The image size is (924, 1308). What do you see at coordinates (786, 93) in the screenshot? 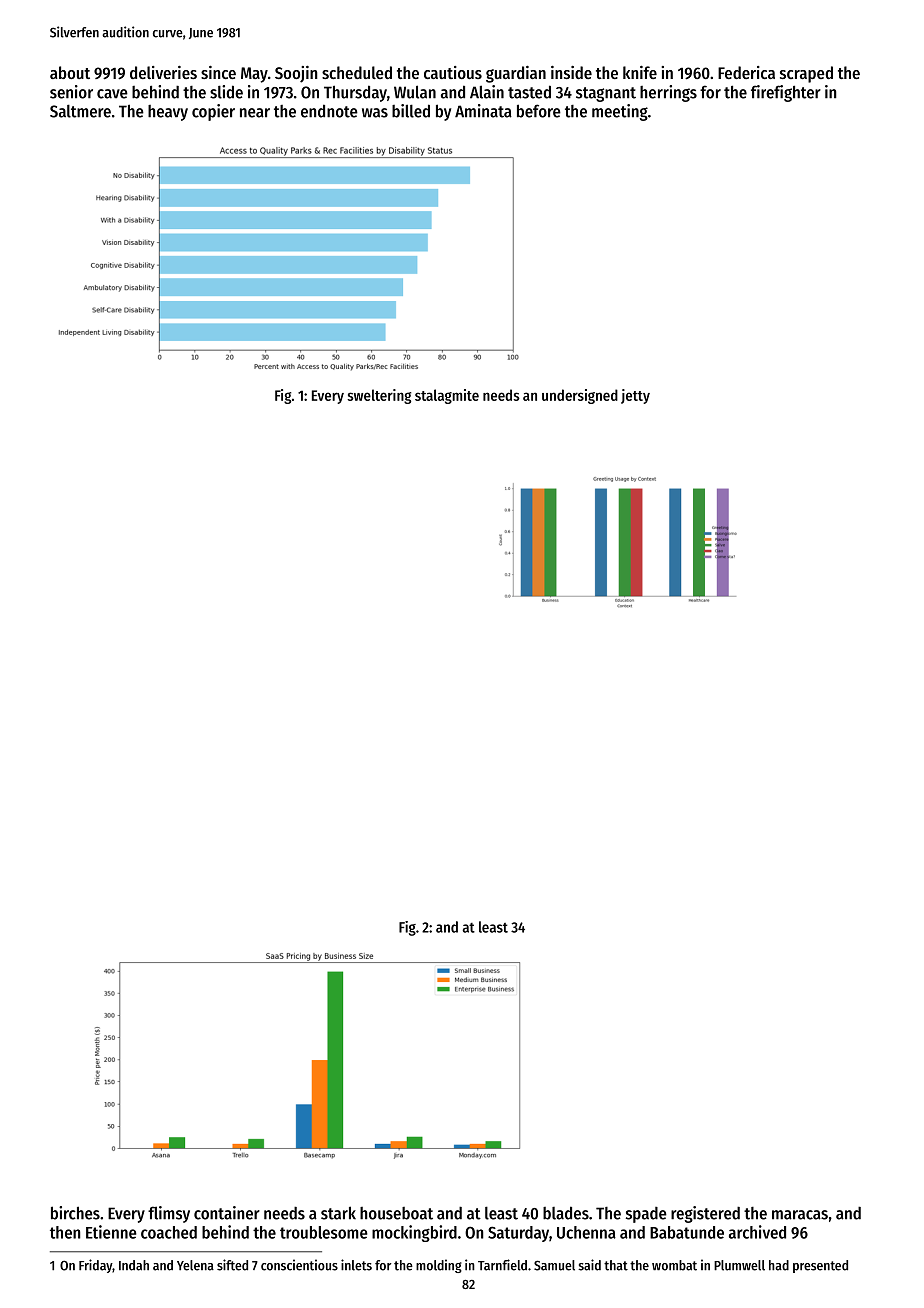
I see `firefighter` at bounding box center [786, 93].
